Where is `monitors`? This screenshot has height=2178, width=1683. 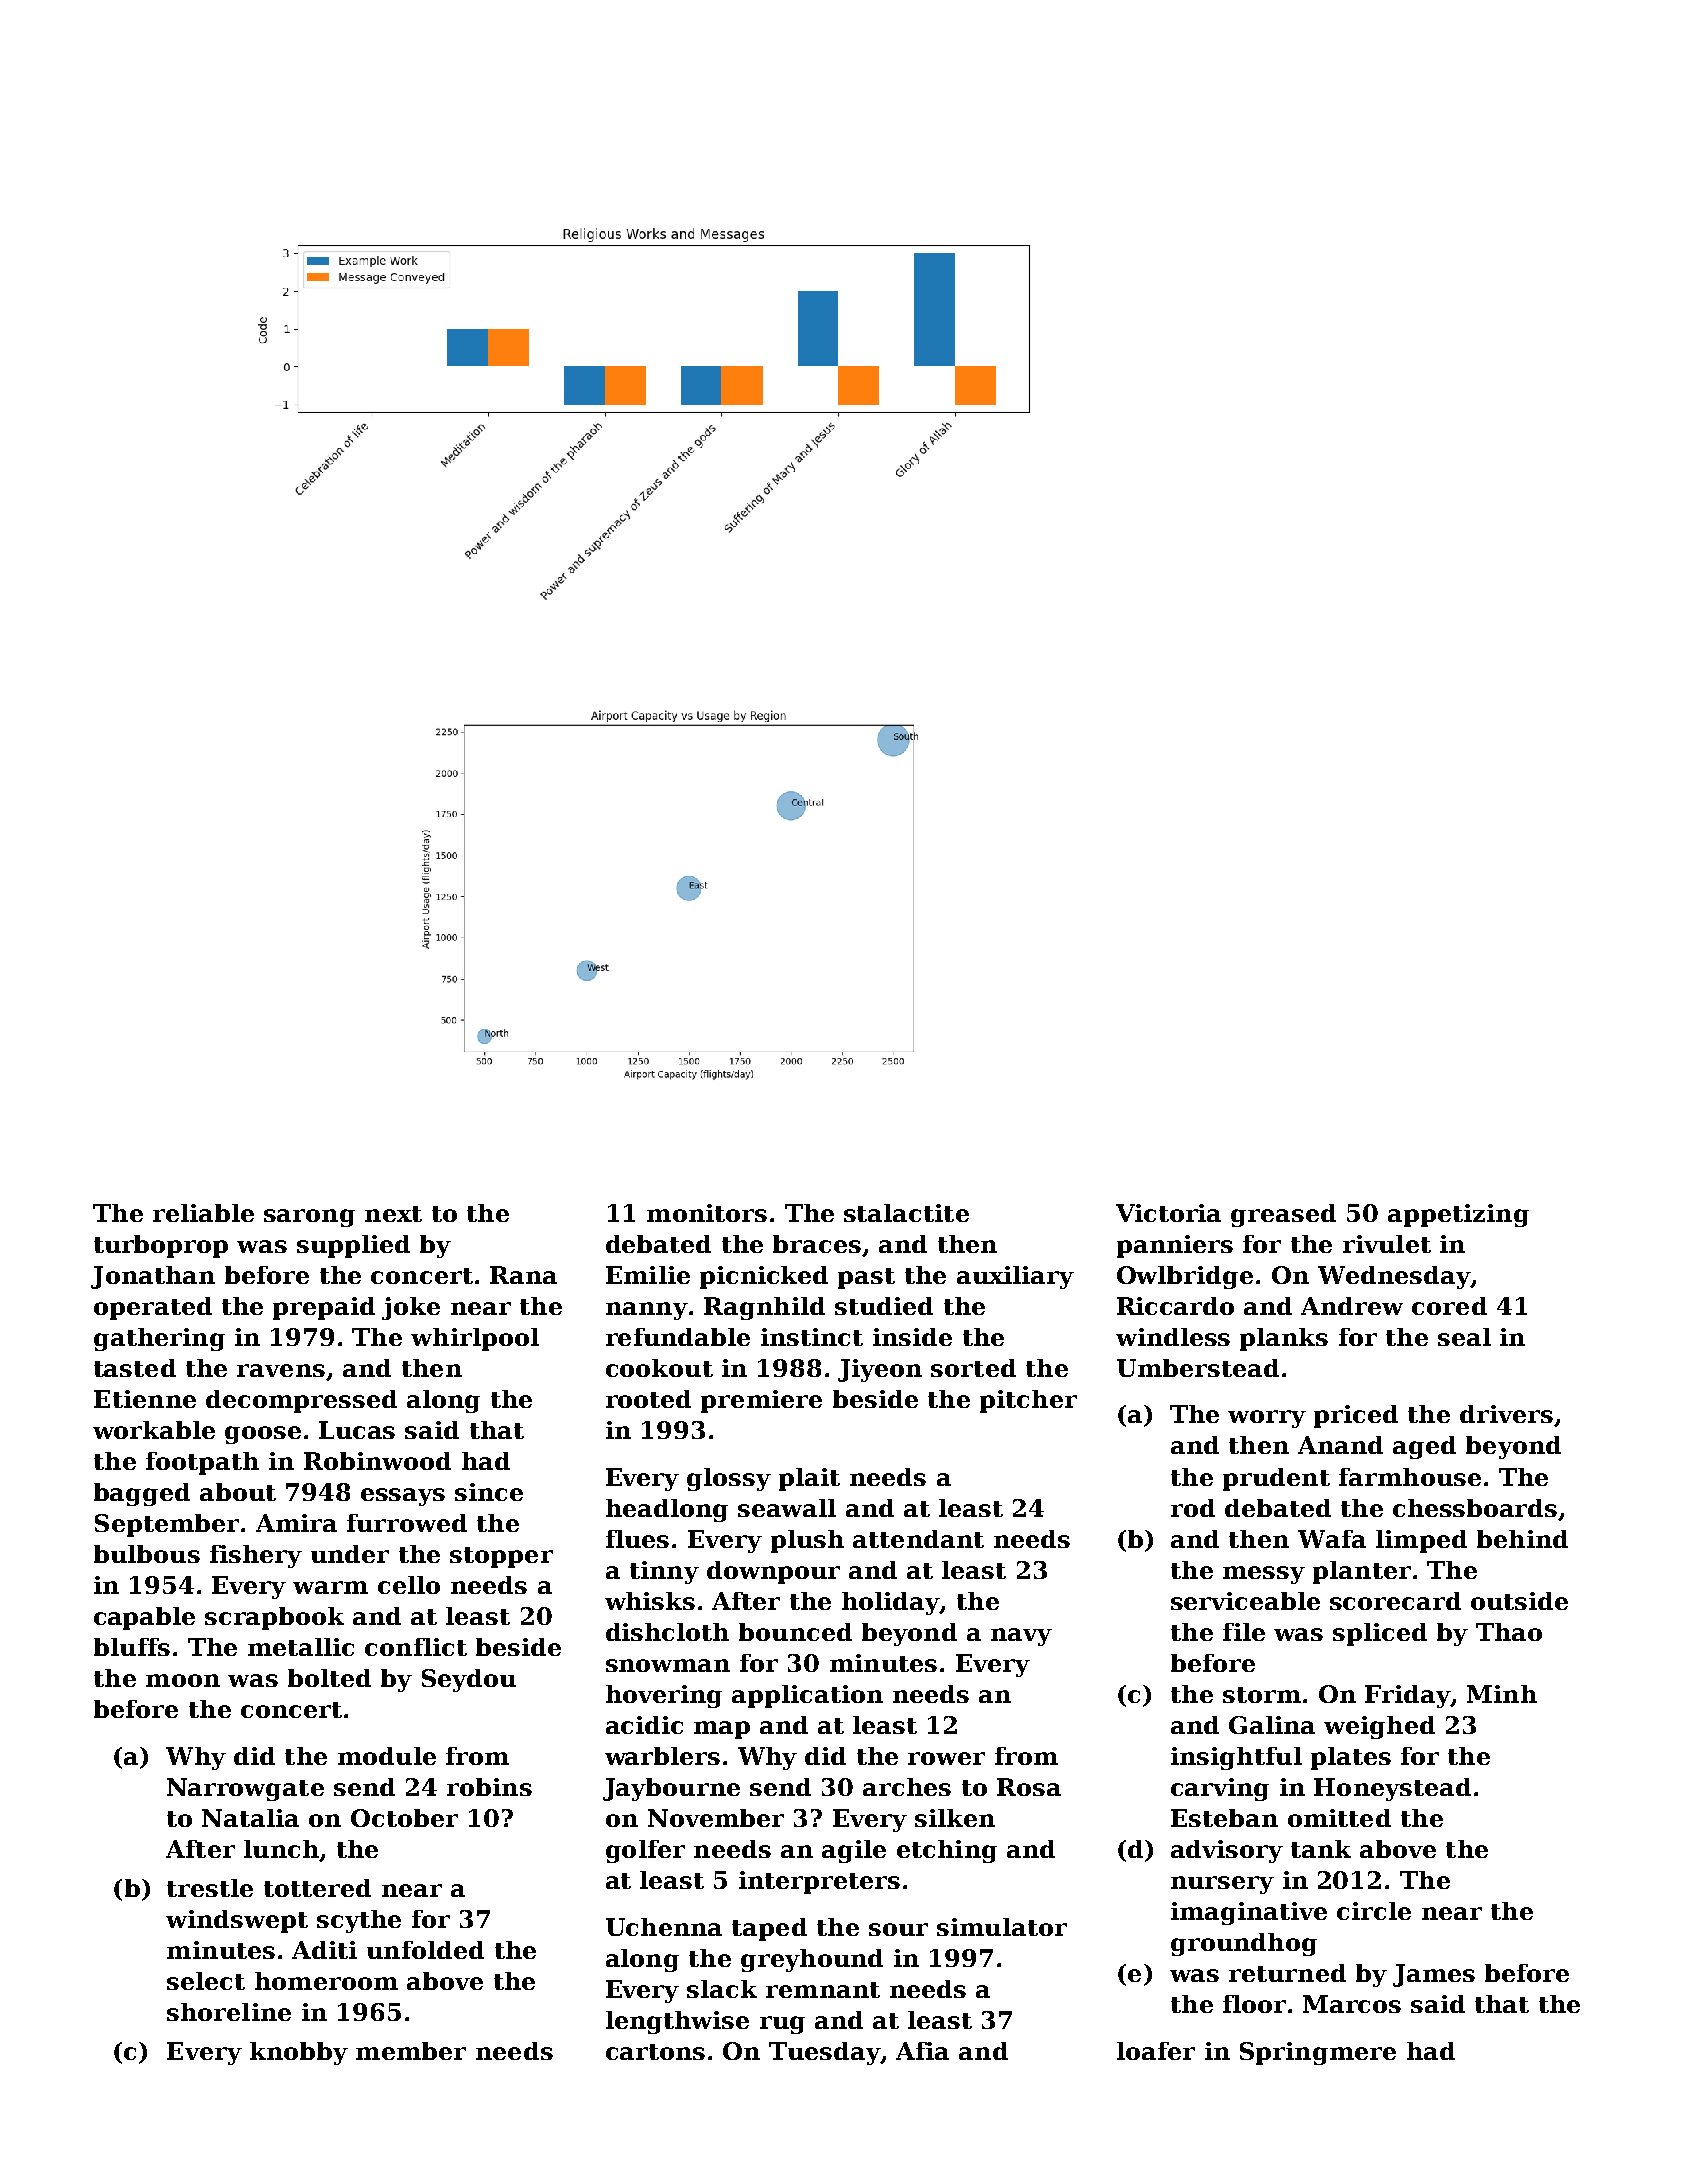
monitors is located at coordinates (707, 1213).
